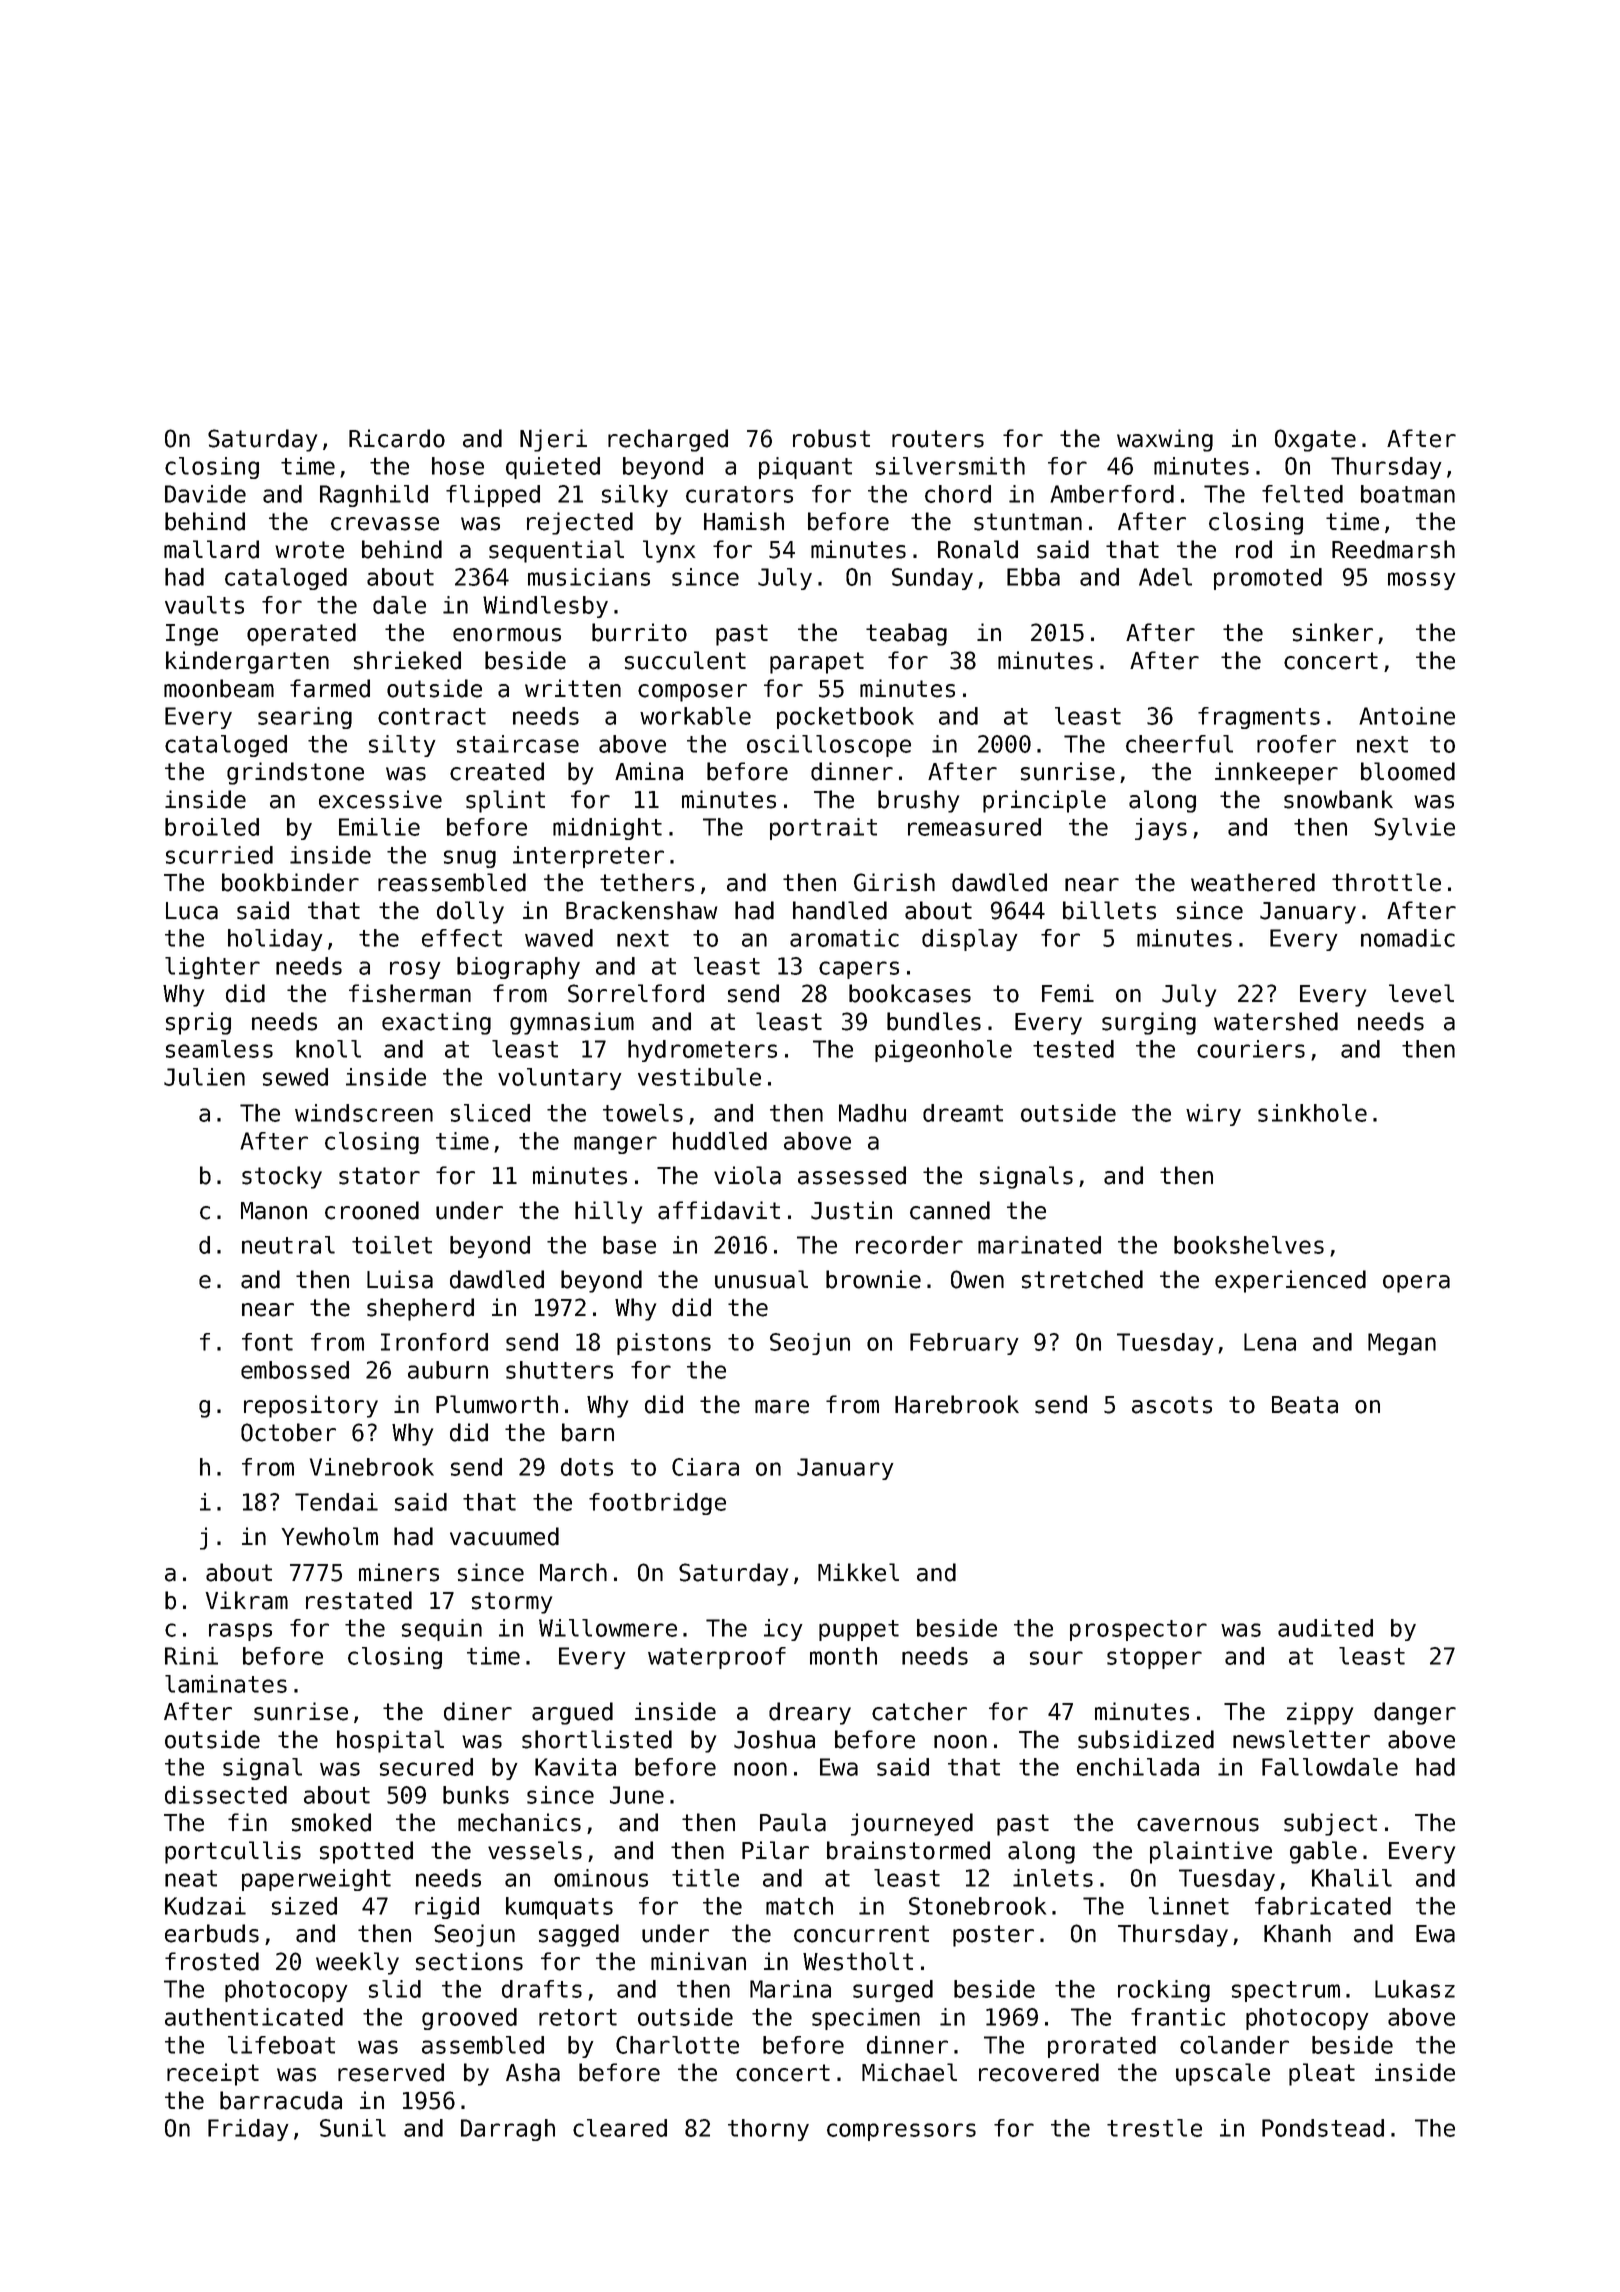 Image resolution: width=1620 pixels, height=2292 pixels. What do you see at coordinates (508, 2130) in the screenshot?
I see `Darragh` at bounding box center [508, 2130].
